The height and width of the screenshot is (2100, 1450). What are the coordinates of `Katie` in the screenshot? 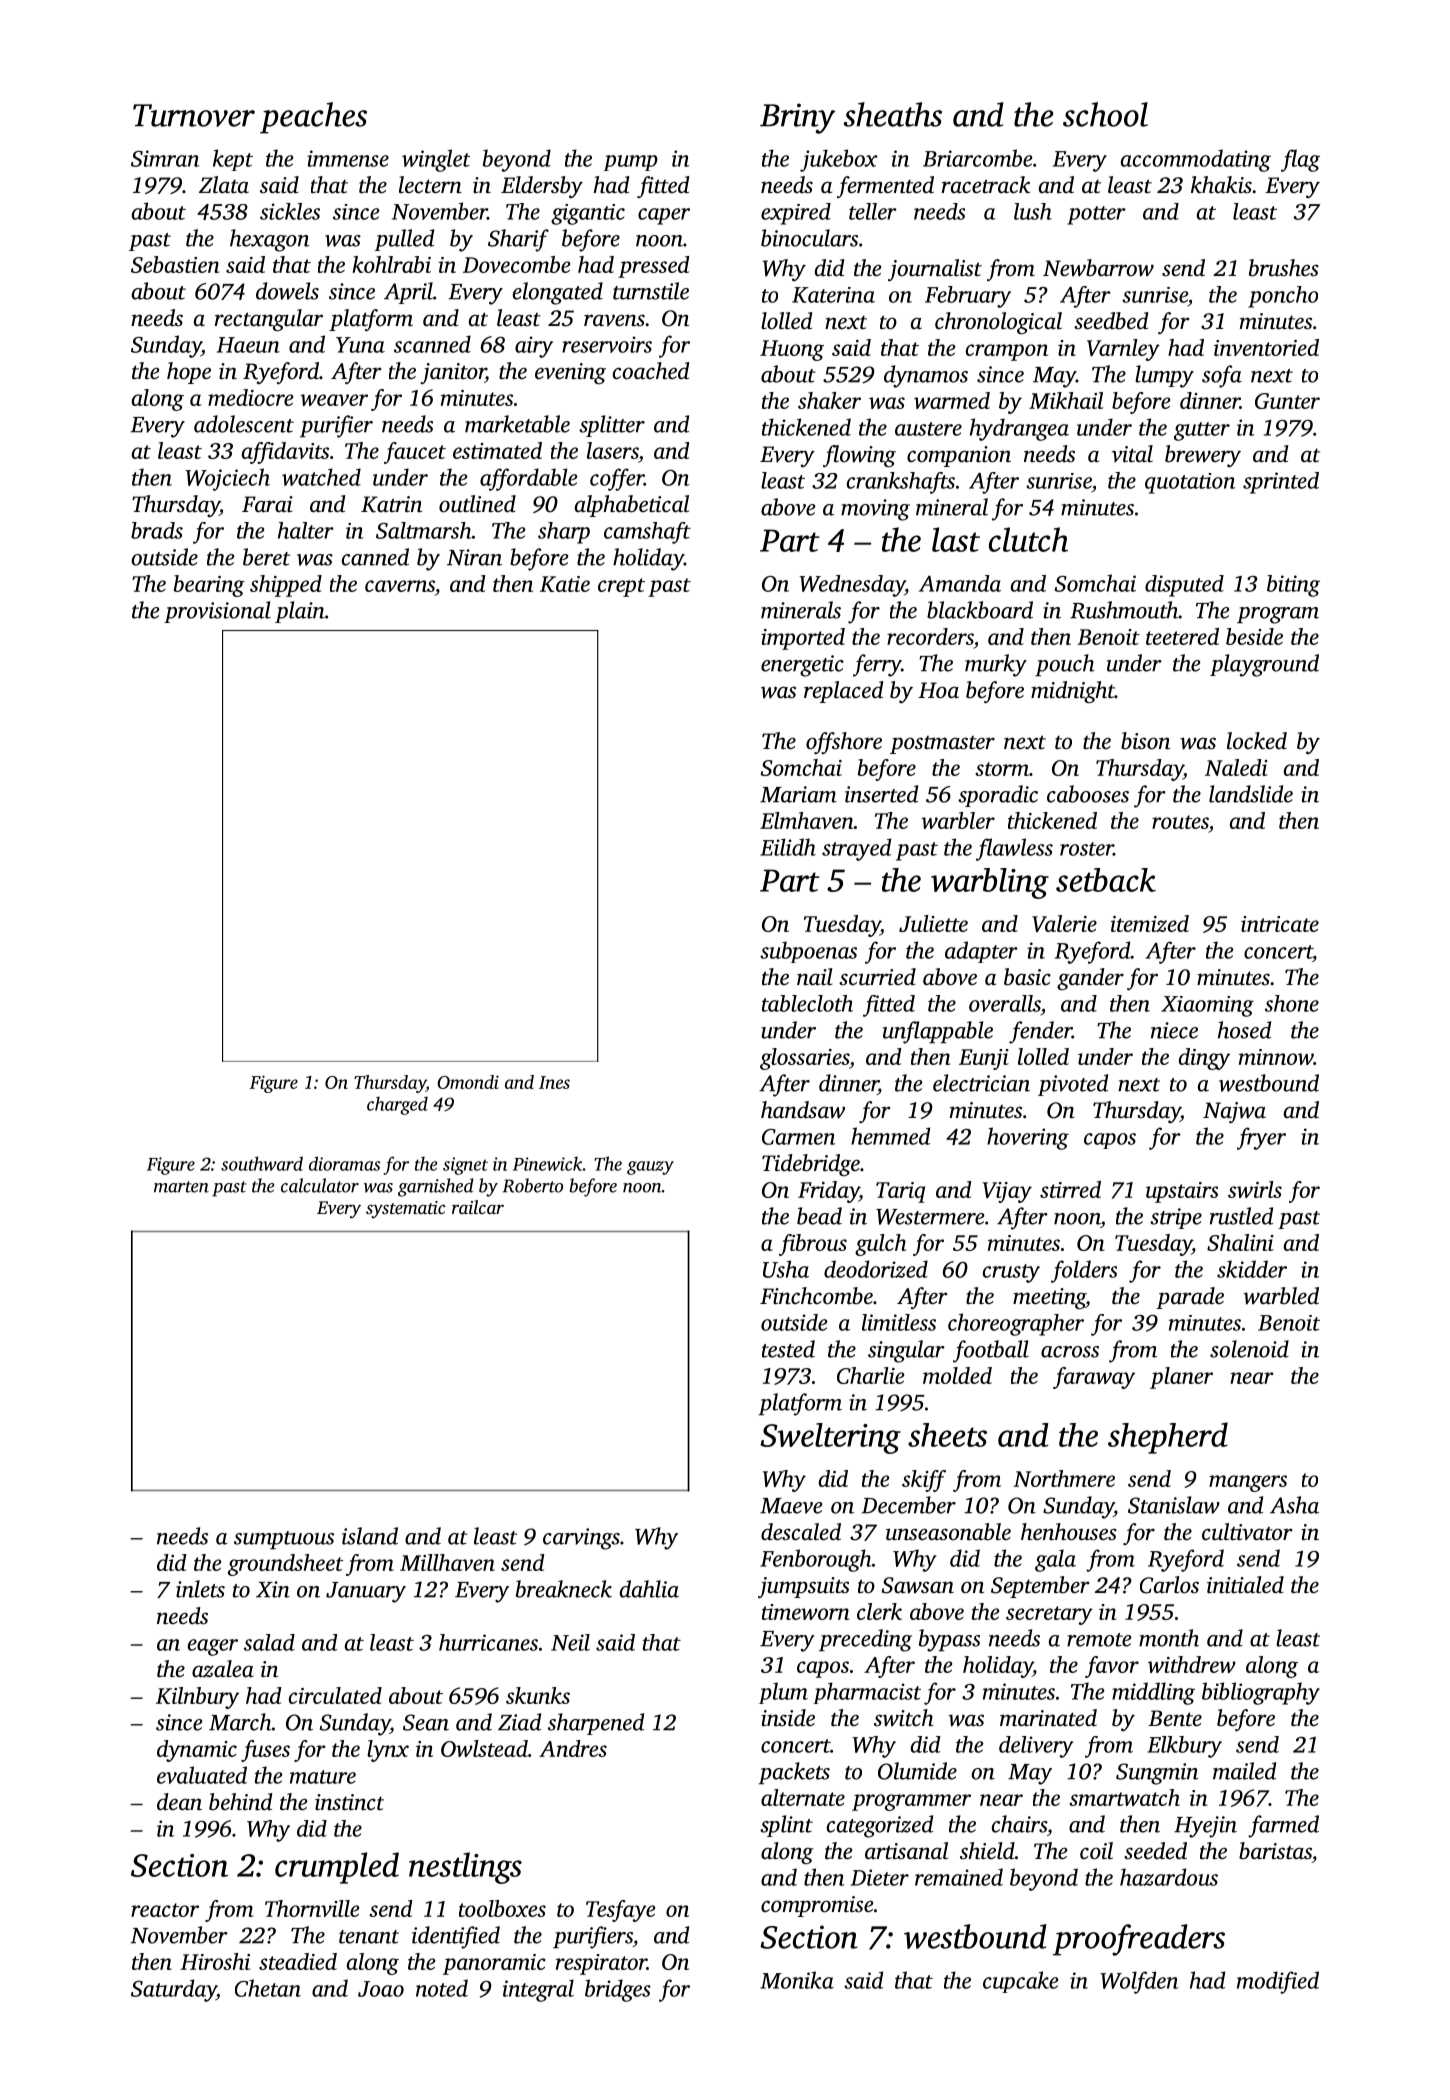 It's located at (565, 584).
